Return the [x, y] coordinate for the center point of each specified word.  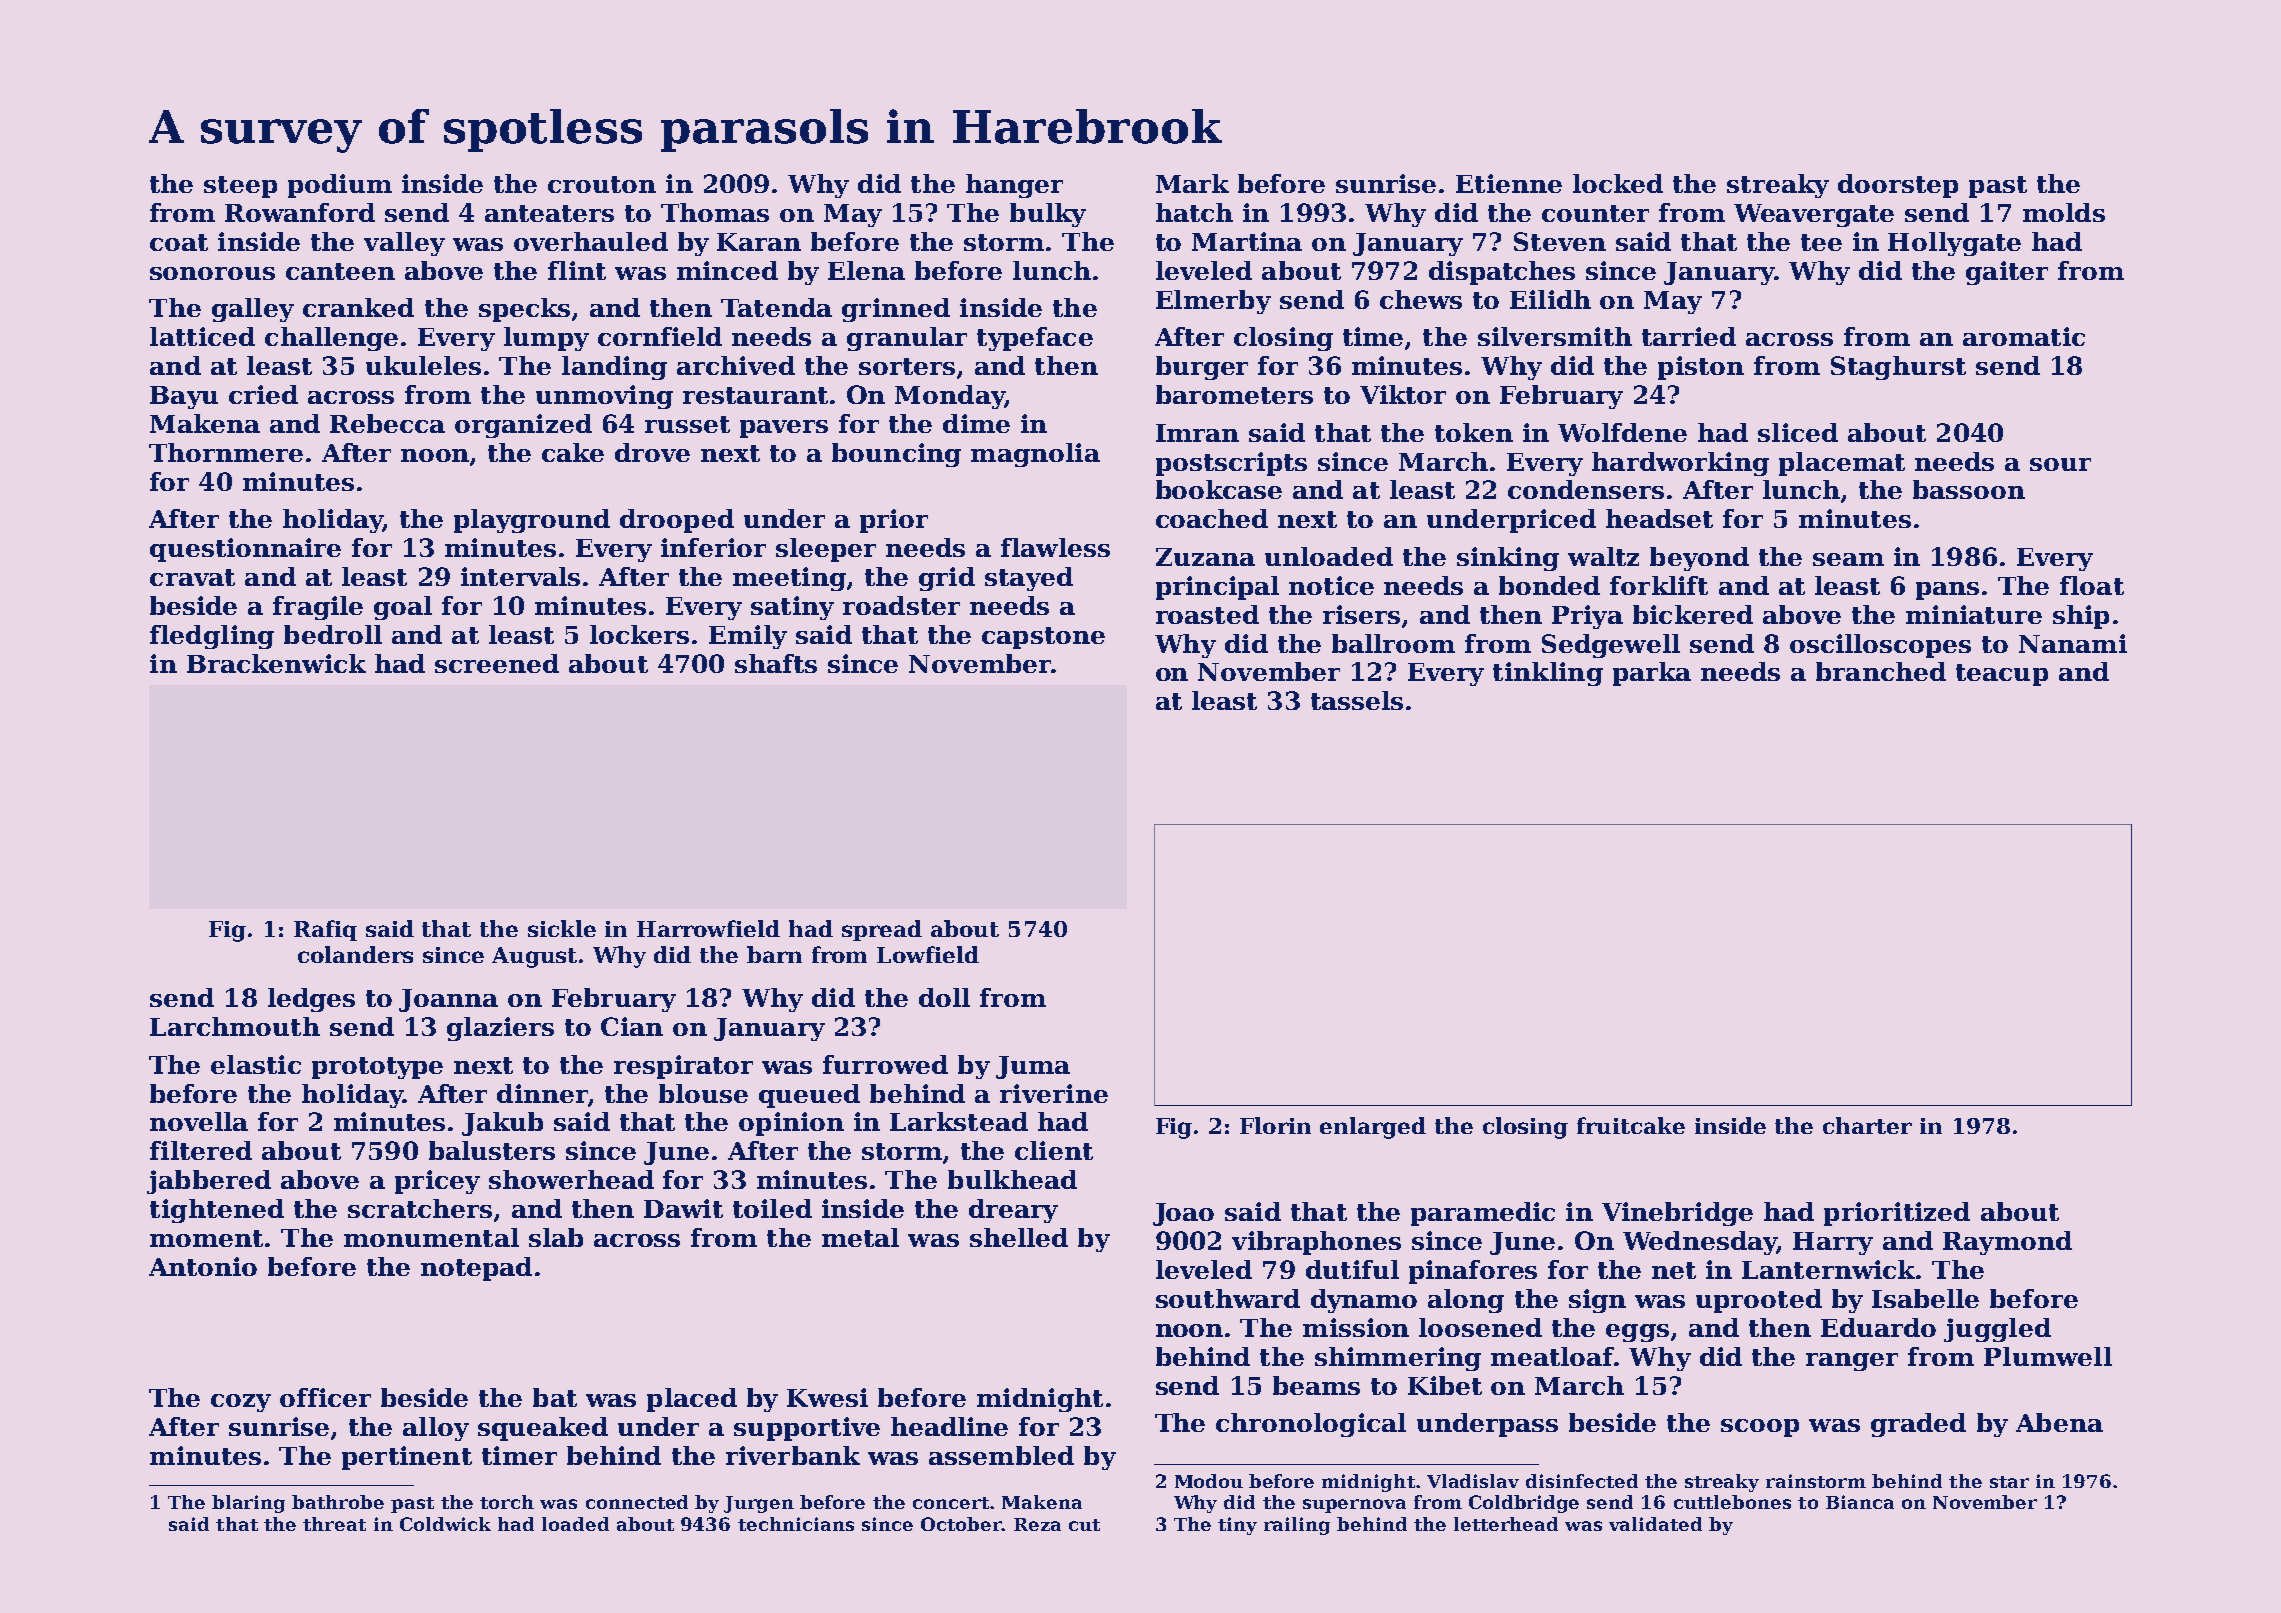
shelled [1019, 1237]
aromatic [2024, 336]
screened [497, 663]
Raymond [2007, 1243]
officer [325, 1397]
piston [1701, 368]
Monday [950, 397]
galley [253, 310]
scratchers [420, 1208]
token [1474, 432]
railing [1297, 1526]
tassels [1357, 700]
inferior [713, 547]
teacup [2002, 675]
